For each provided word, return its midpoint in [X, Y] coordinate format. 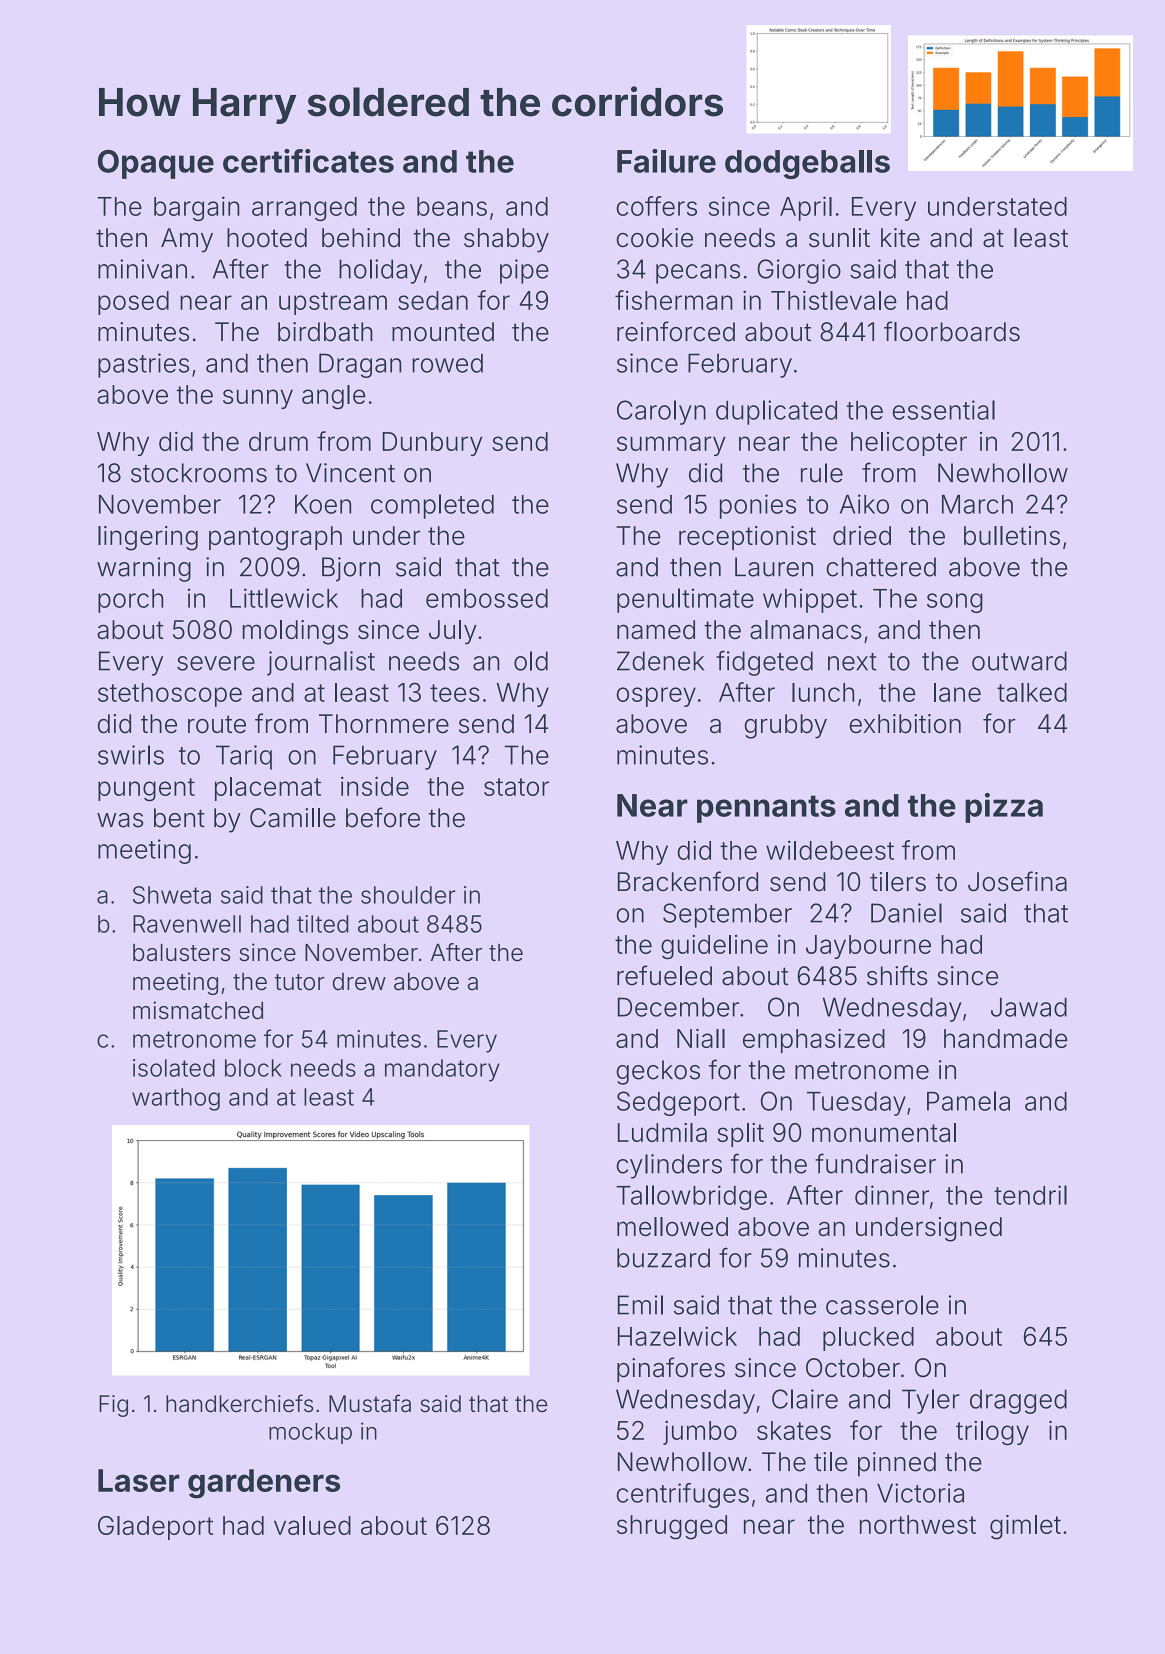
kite [900, 238]
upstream [333, 303]
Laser [139, 1480]
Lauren [774, 567]
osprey [656, 697]
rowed [447, 363]
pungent [146, 790]
